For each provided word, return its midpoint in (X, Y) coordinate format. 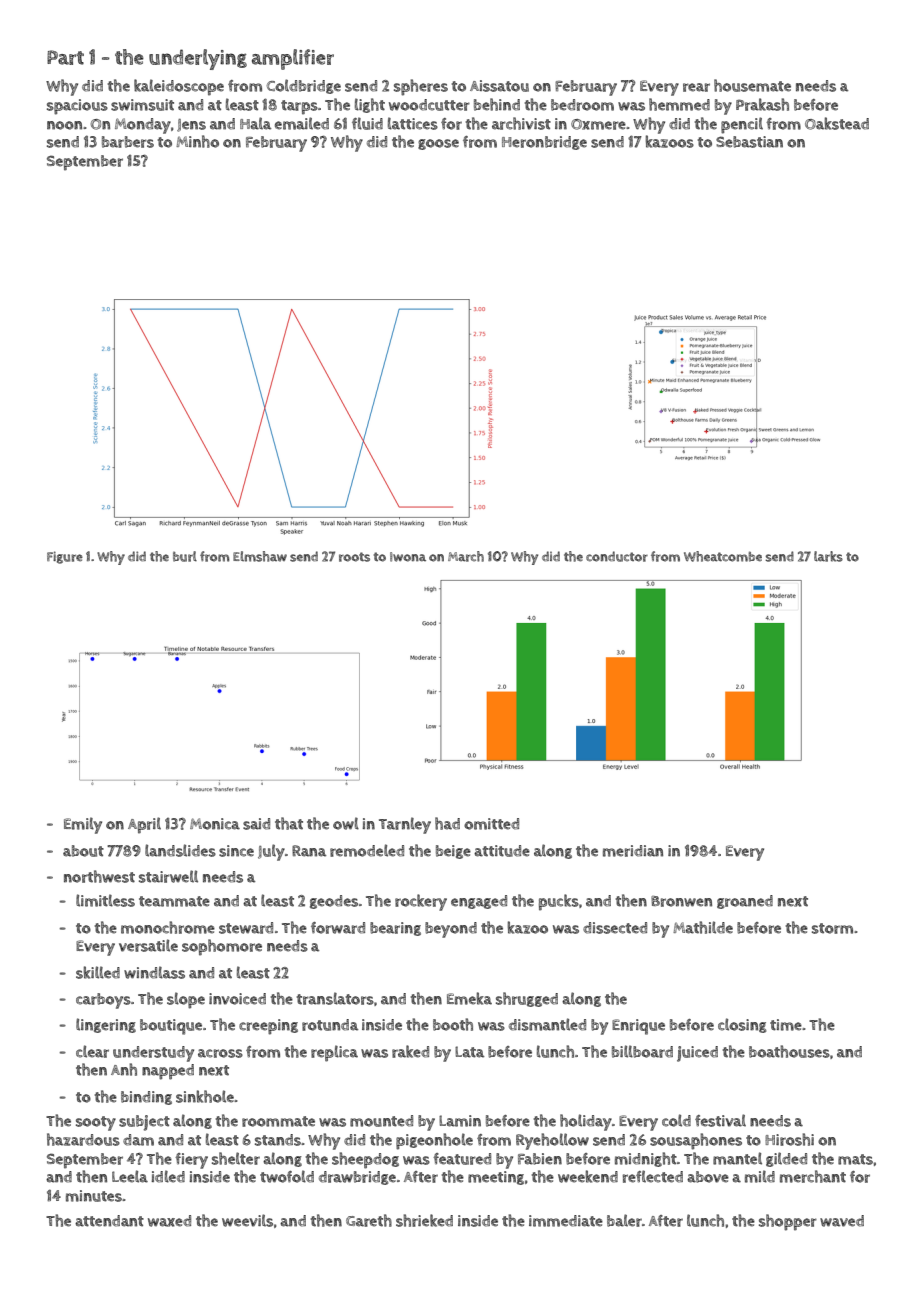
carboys (103, 1001)
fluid (367, 123)
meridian (633, 851)
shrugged (527, 999)
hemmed (679, 104)
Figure (65, 557)
